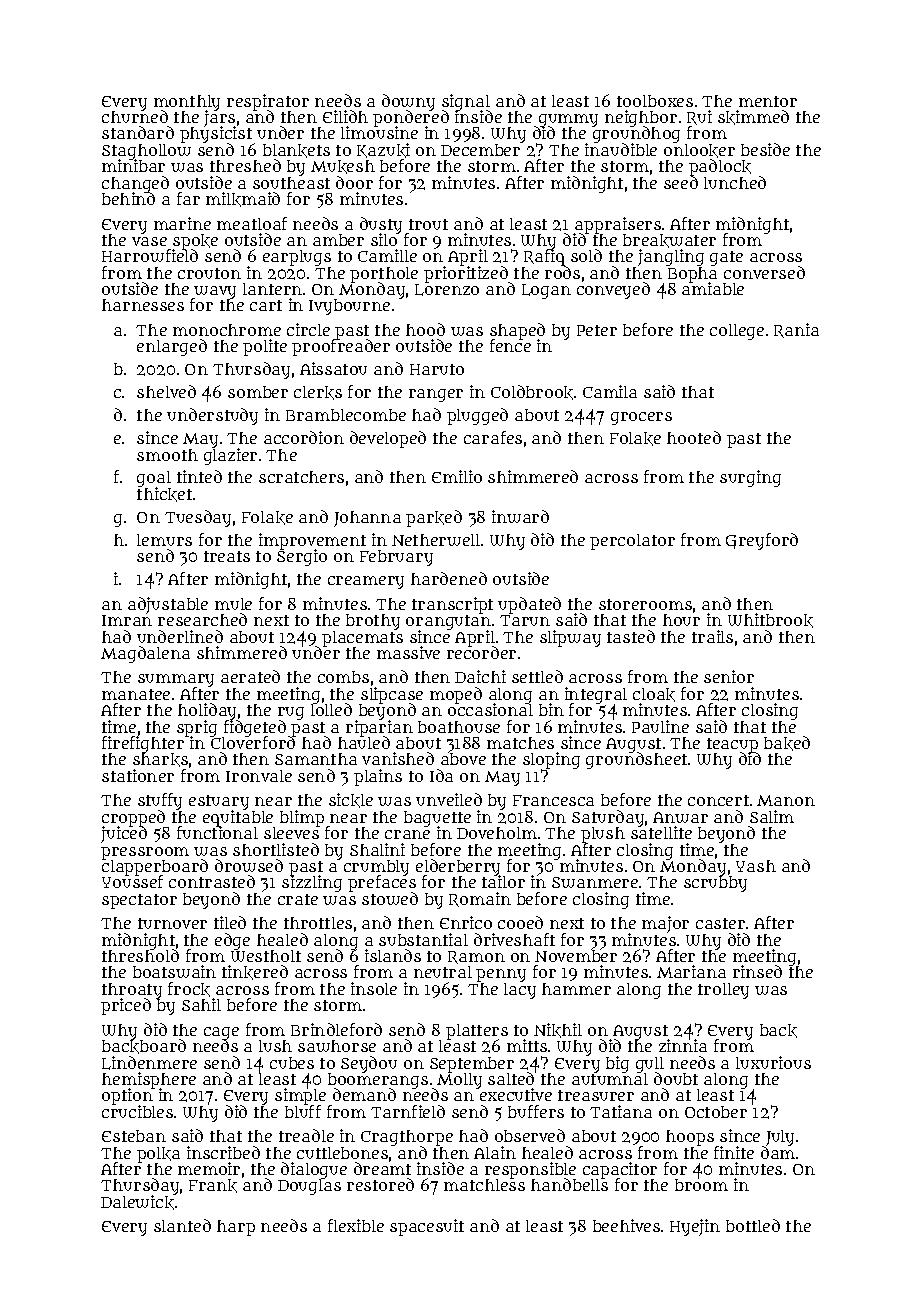 This page has width=924, height=1308. I want to click on pondered, so click(411, 119).
